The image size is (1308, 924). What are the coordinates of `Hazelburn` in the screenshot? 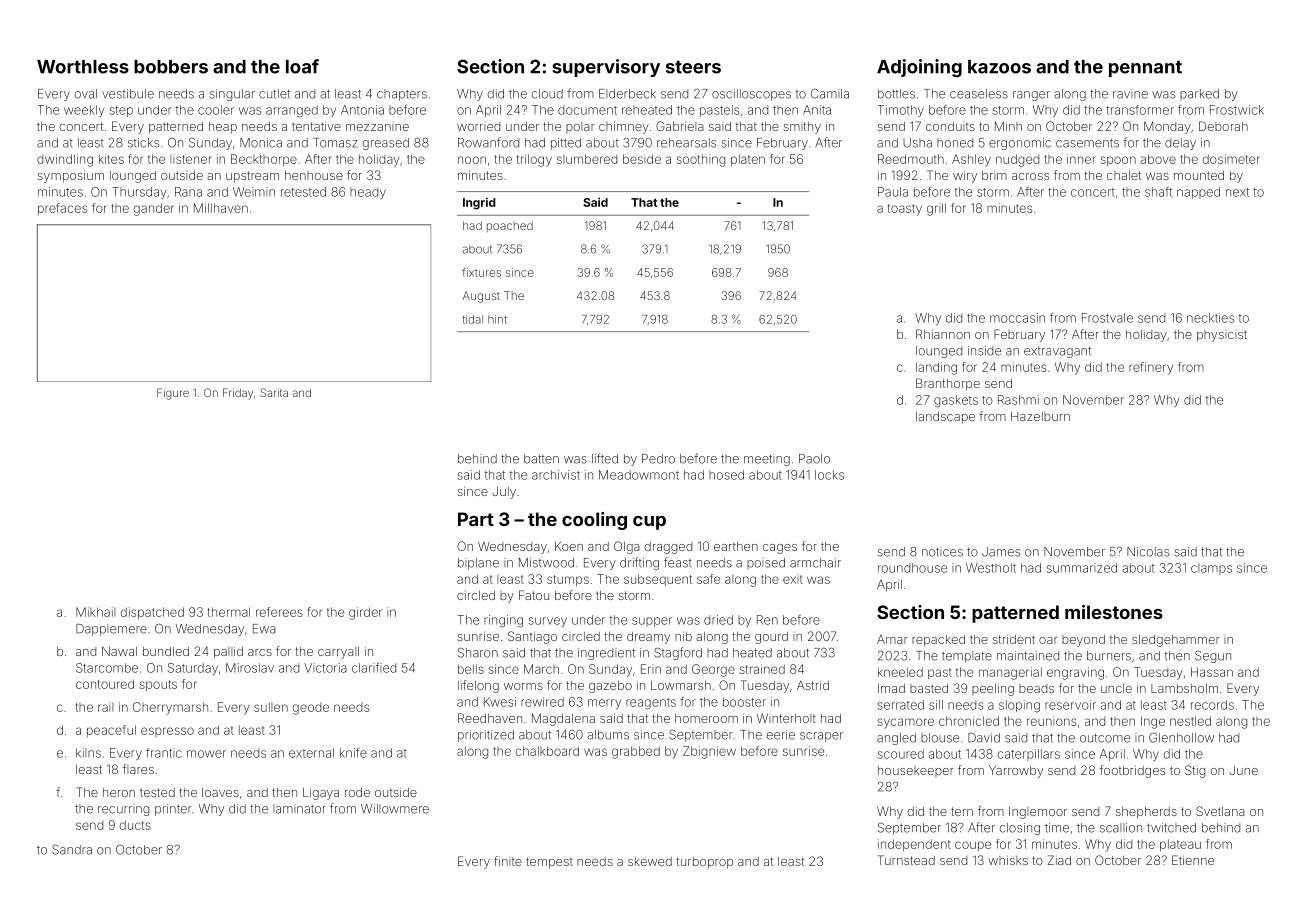 It's located at (1040, 416).
